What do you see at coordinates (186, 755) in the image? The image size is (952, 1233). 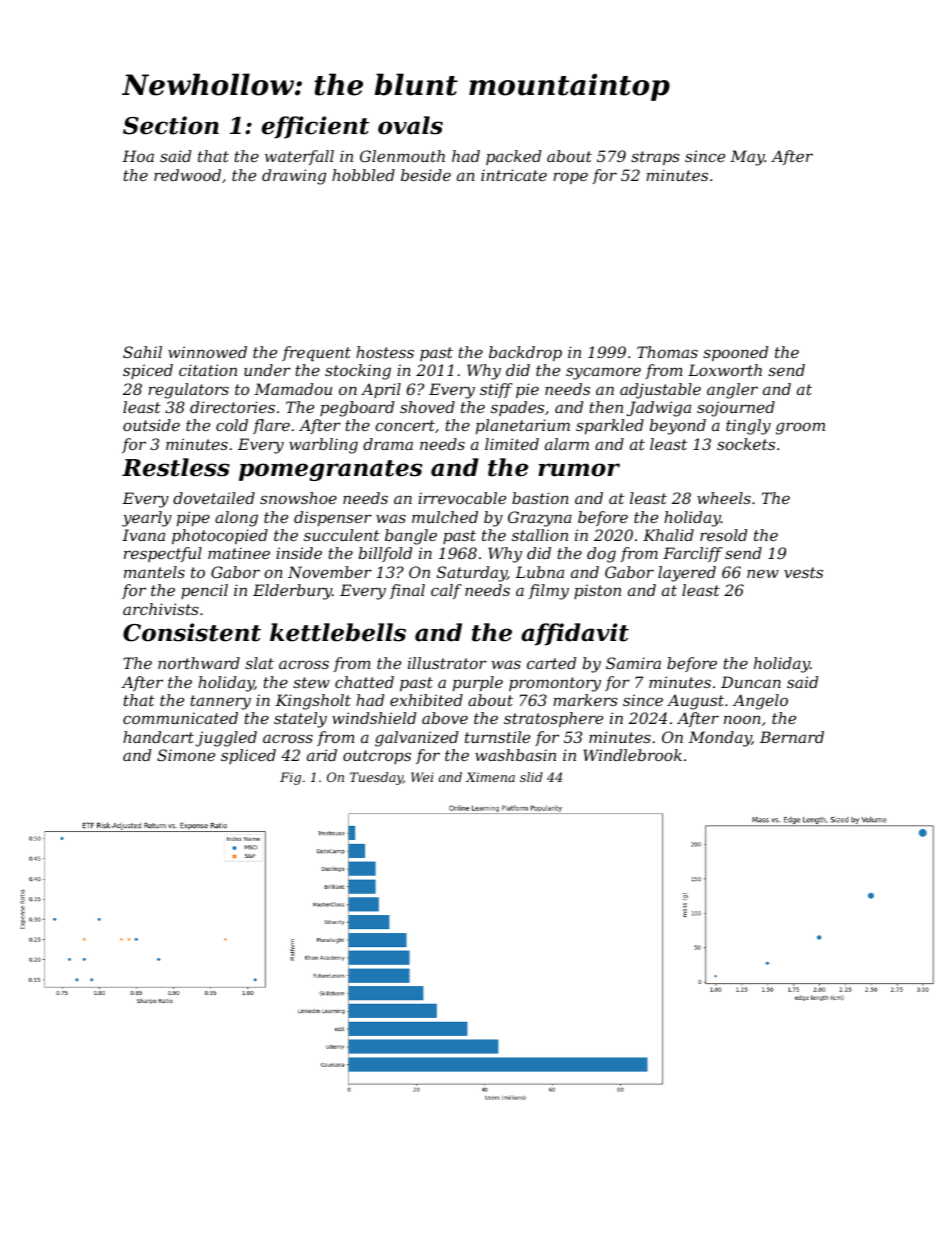 I see `Simone` at bounding box center [186, 755].
